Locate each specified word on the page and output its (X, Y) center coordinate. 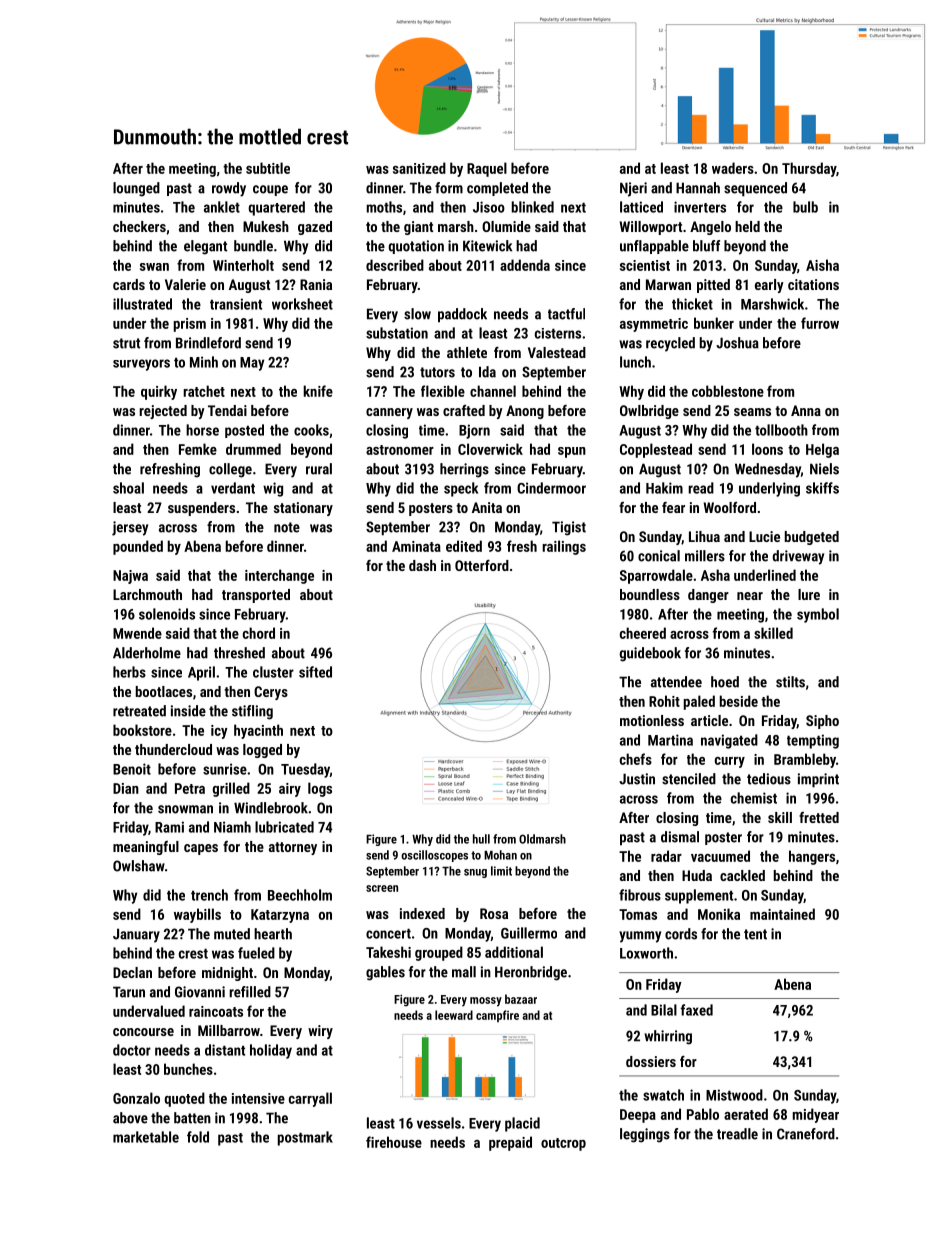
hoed (725, 682)
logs (320, 789)
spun (572, 452)
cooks (311, 430)
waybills (197, 915)
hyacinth (258, 731)
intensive (258, 1098)
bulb (805, 207)
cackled (742, 875)
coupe (270, 190)
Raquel (487, 169)
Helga (822, 450)
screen (382, 888)
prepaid (510, 1143)
